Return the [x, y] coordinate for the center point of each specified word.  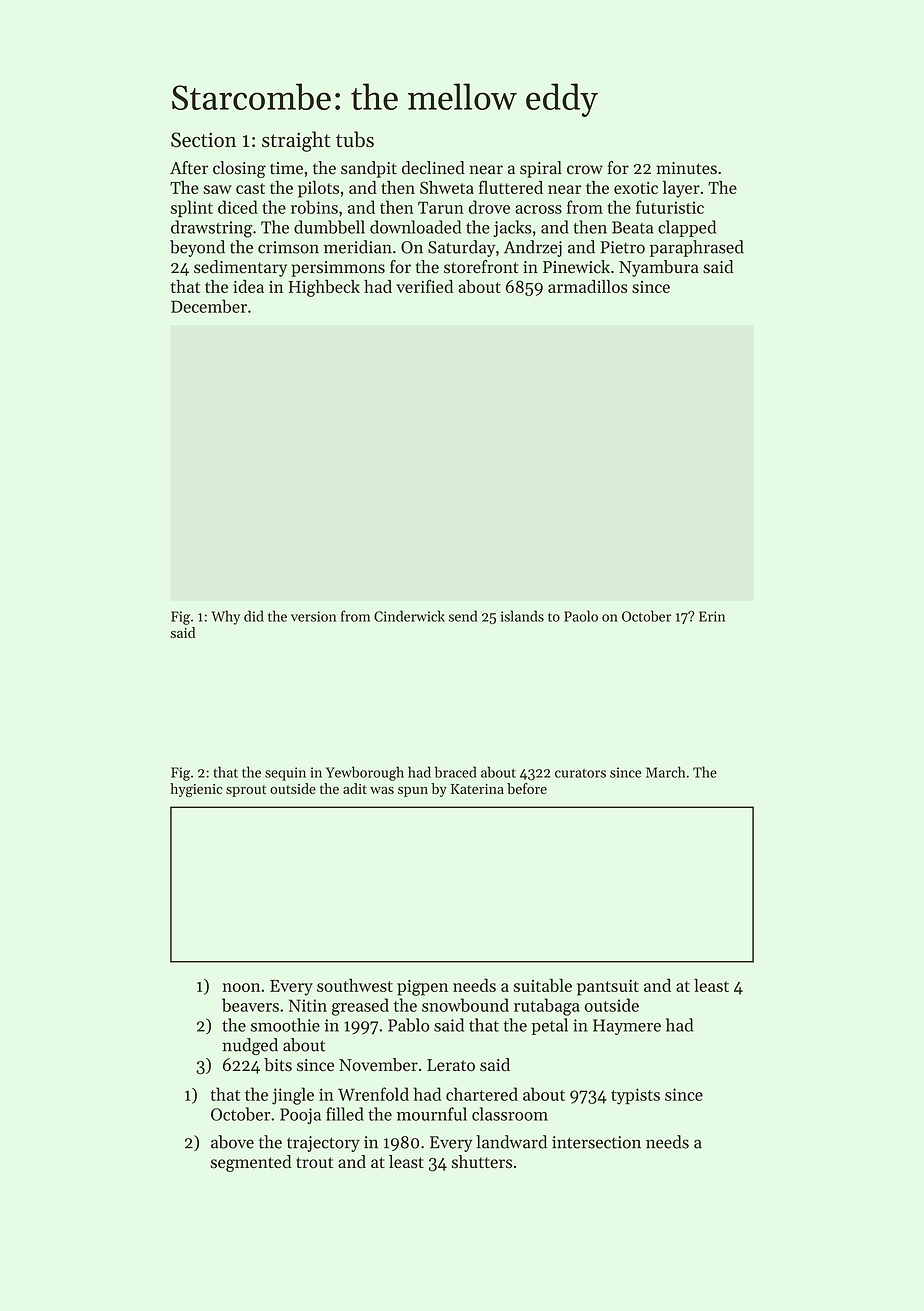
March [665, 772]
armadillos [588, 286]
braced [456, 772]
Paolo [581, 616]
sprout [246, 791]
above [232, 1142]
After [189, 168]
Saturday [461, 248]
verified [424, 286]
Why [225, 617]
